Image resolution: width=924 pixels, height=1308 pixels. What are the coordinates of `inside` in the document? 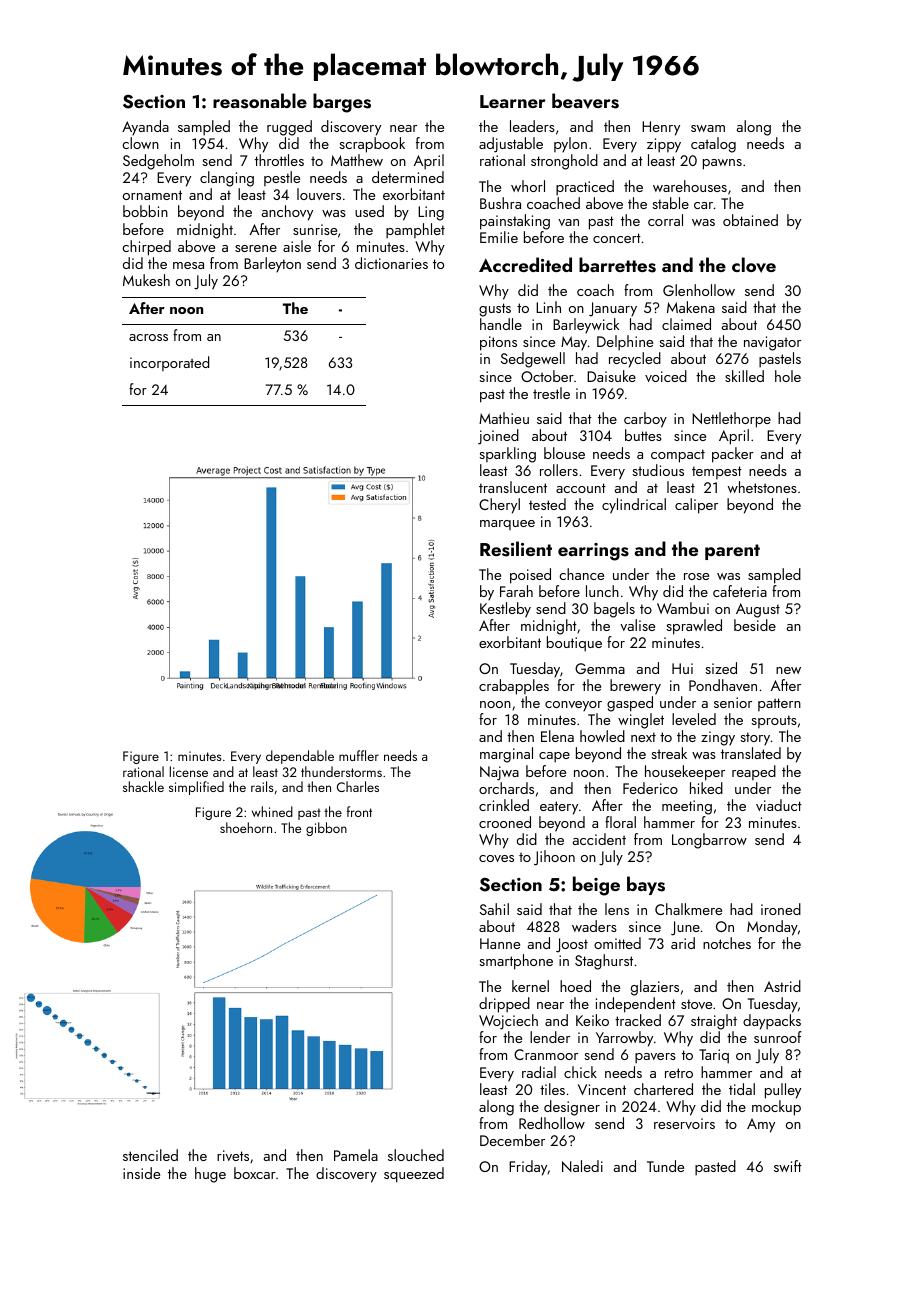 It's located at (141, 1173).
